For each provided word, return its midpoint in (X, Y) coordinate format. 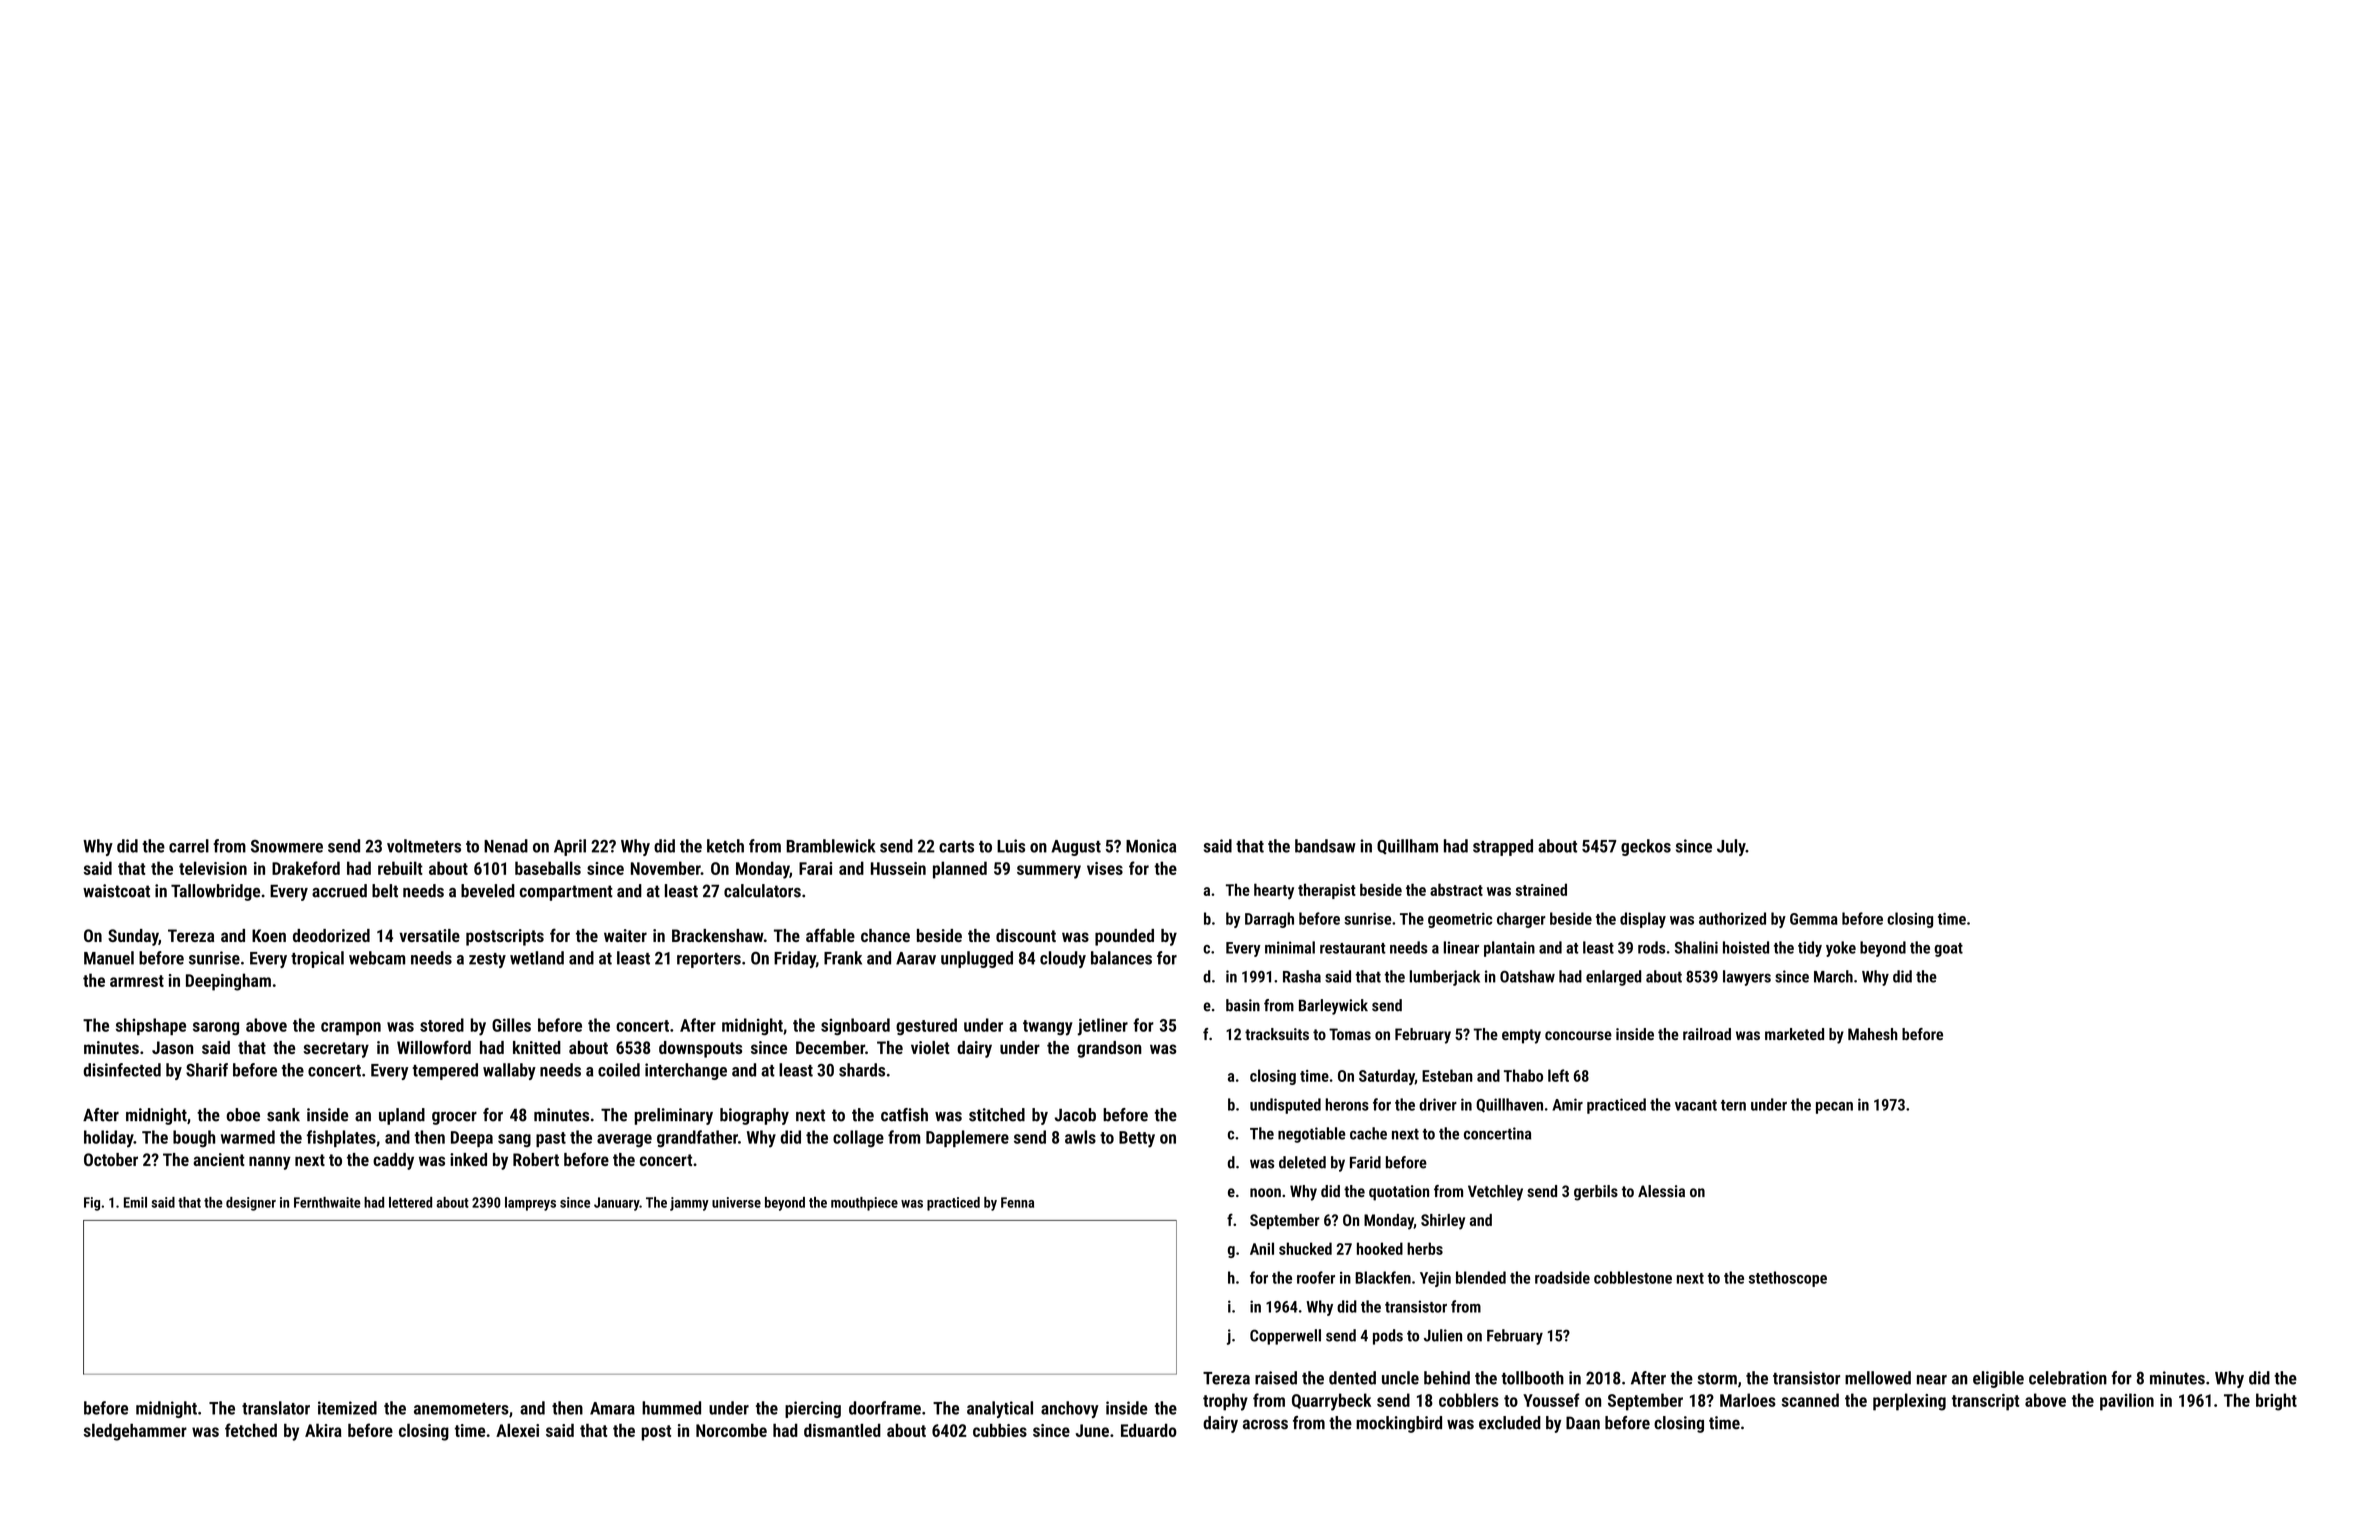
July (1731, 847)
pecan (1834, 1108)
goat (1948, 950)
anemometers (461, 1409)
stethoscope (1788, 1279)
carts (956, 847)
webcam (377, 958)
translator (276, 1408)
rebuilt (400, 868)
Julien (1443, 1335)
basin (1243, 1005)
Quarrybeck (1331, 1402)
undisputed (1285, 1106)
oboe (243, 1115)
